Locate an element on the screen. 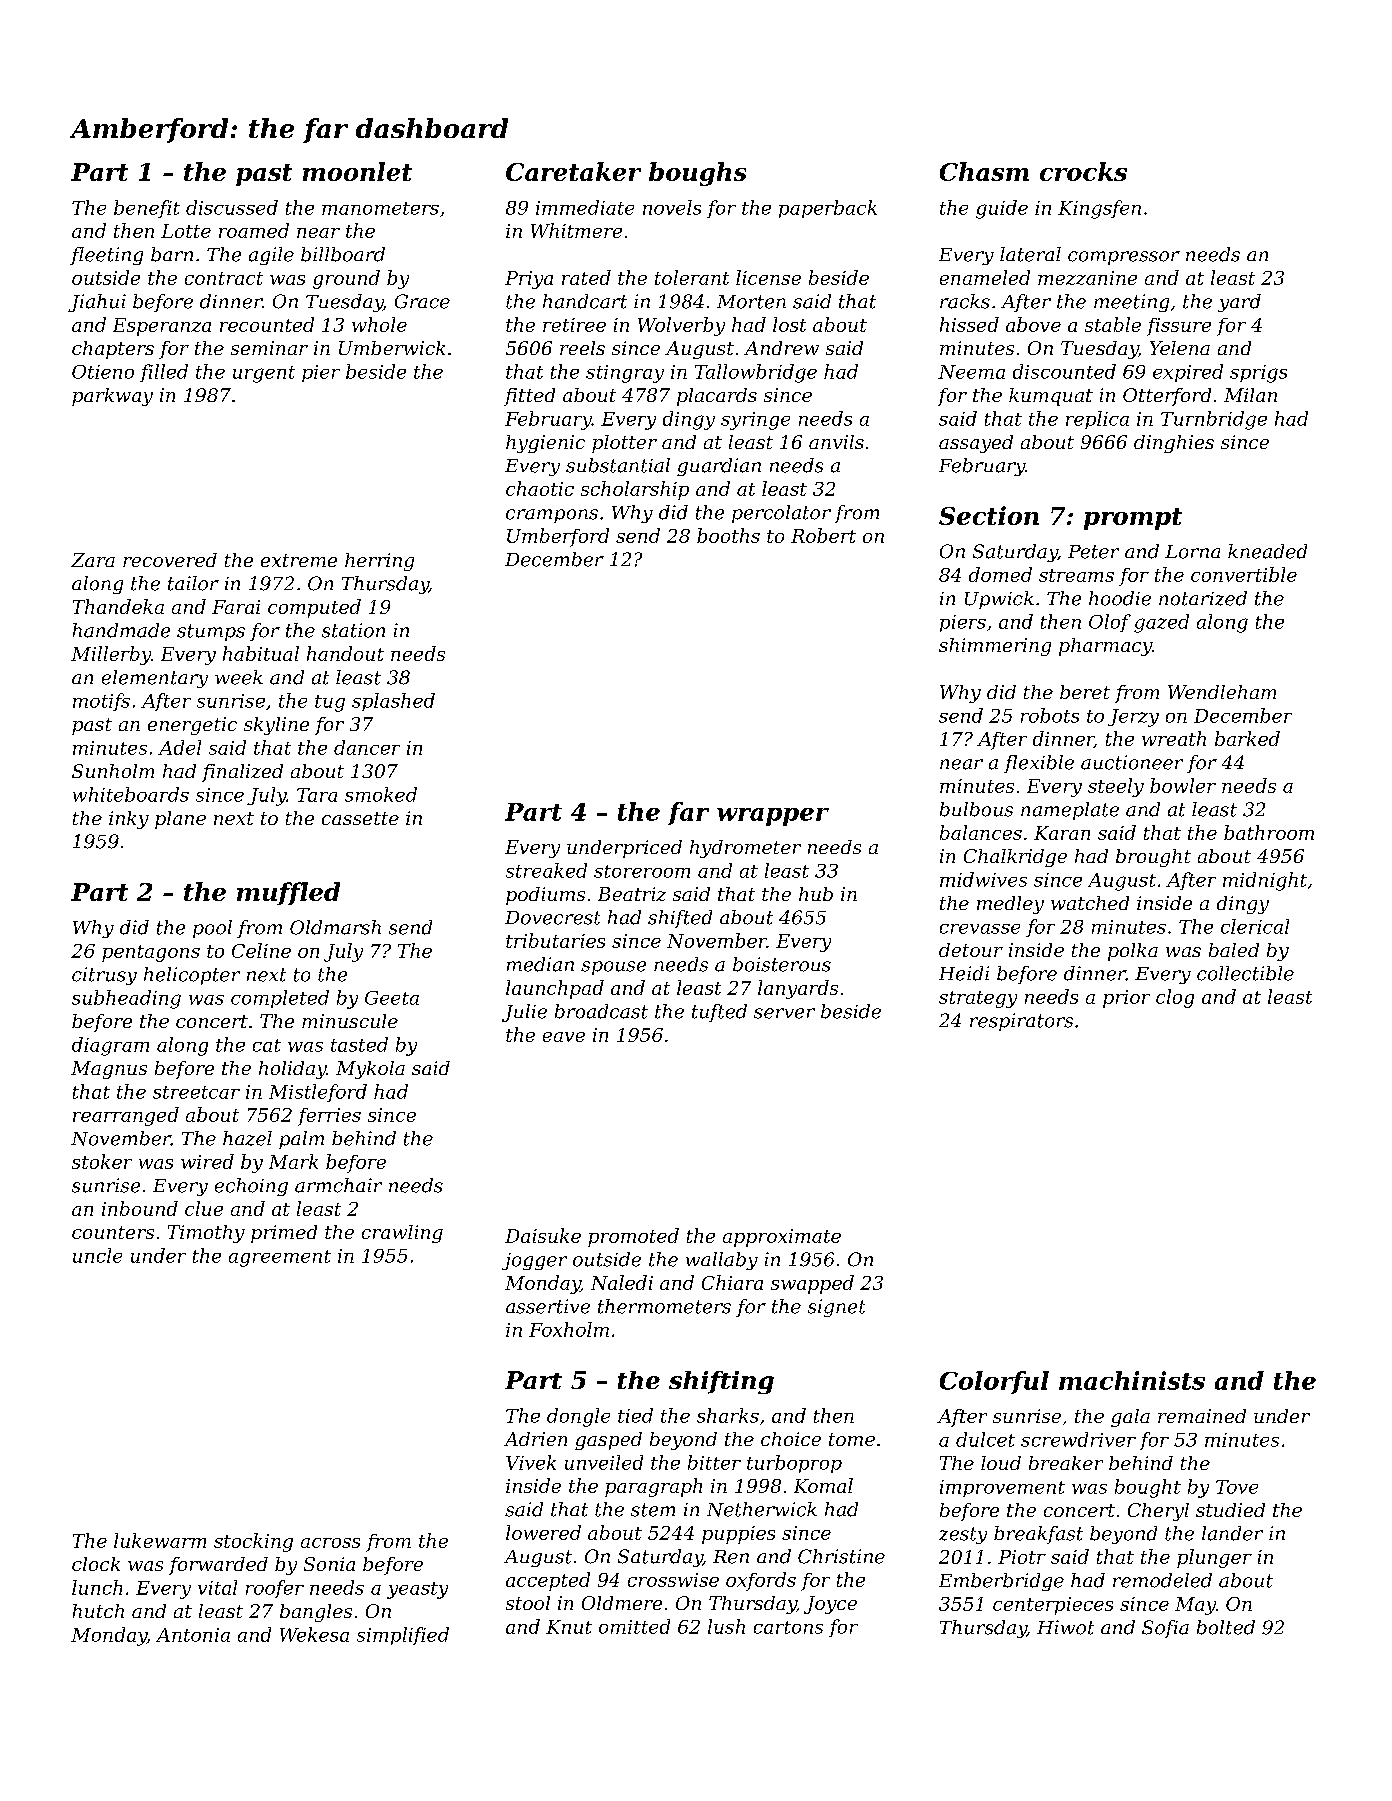 This screenshot has width=1392, height=1801. ferries is located at coordinates (329, 1117).
